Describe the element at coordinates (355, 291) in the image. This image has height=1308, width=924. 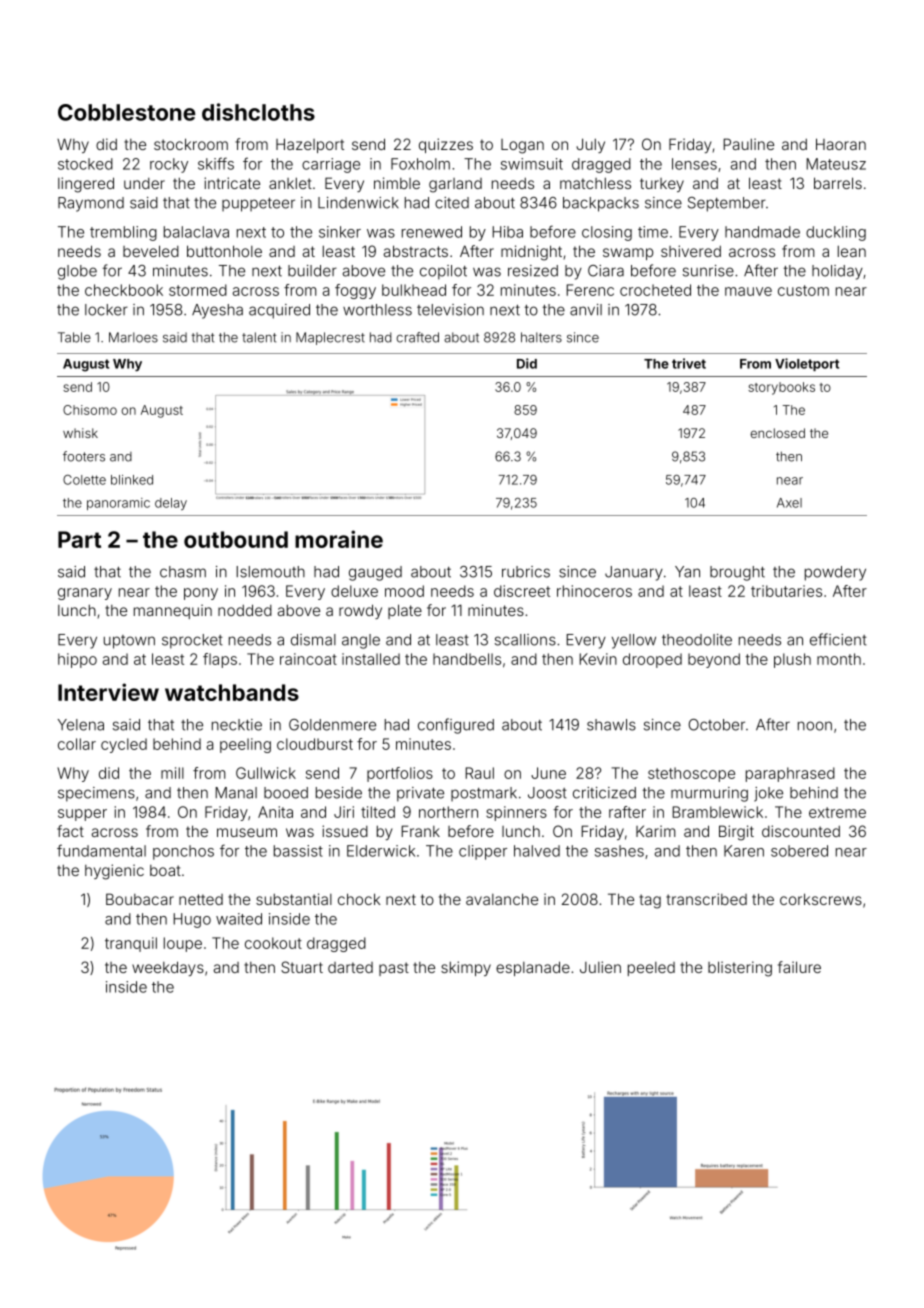
I see `foggy` at that location.
